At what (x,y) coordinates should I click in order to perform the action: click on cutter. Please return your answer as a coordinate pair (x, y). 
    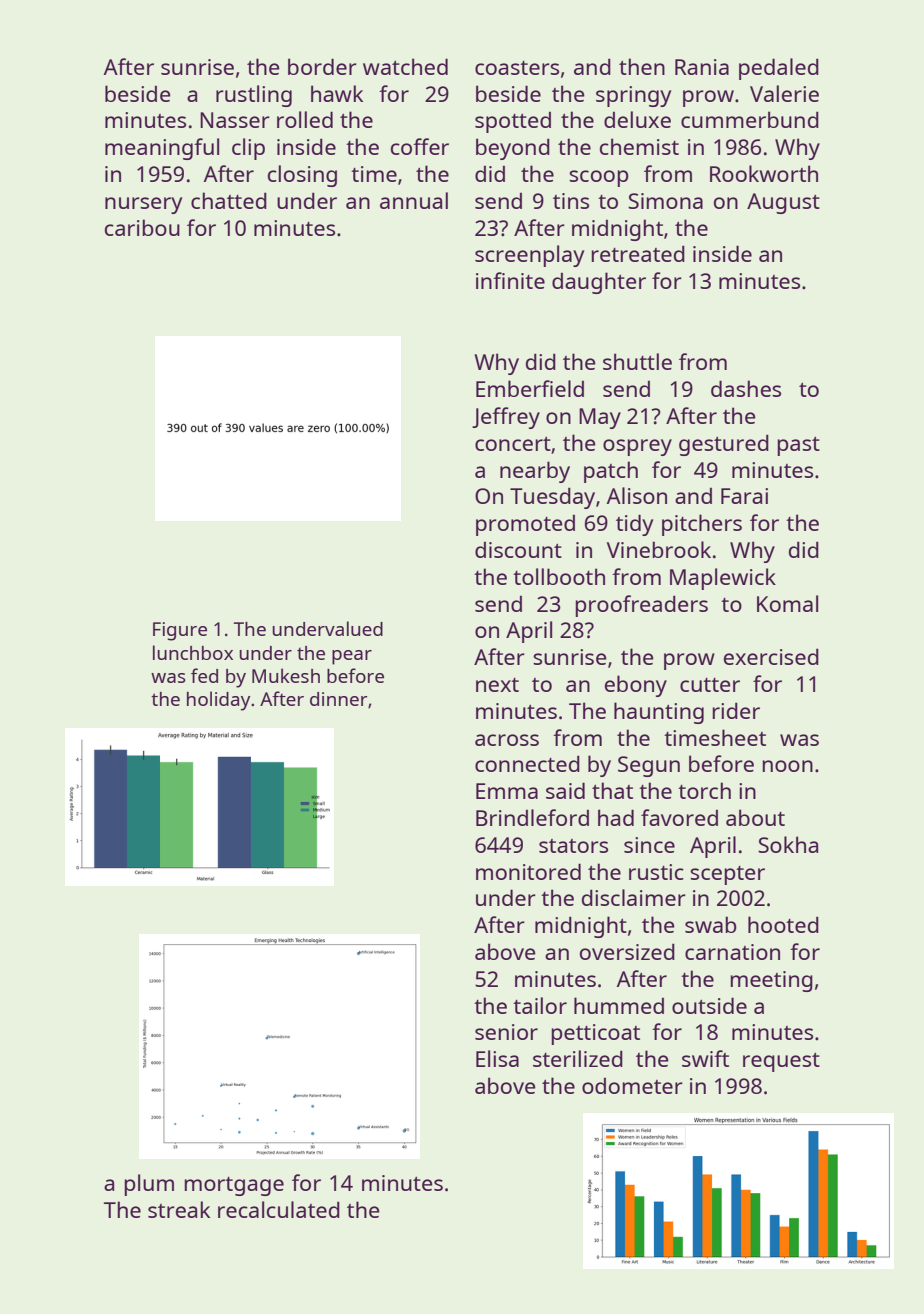
    Looking at the image, I should click on (710, 685).
